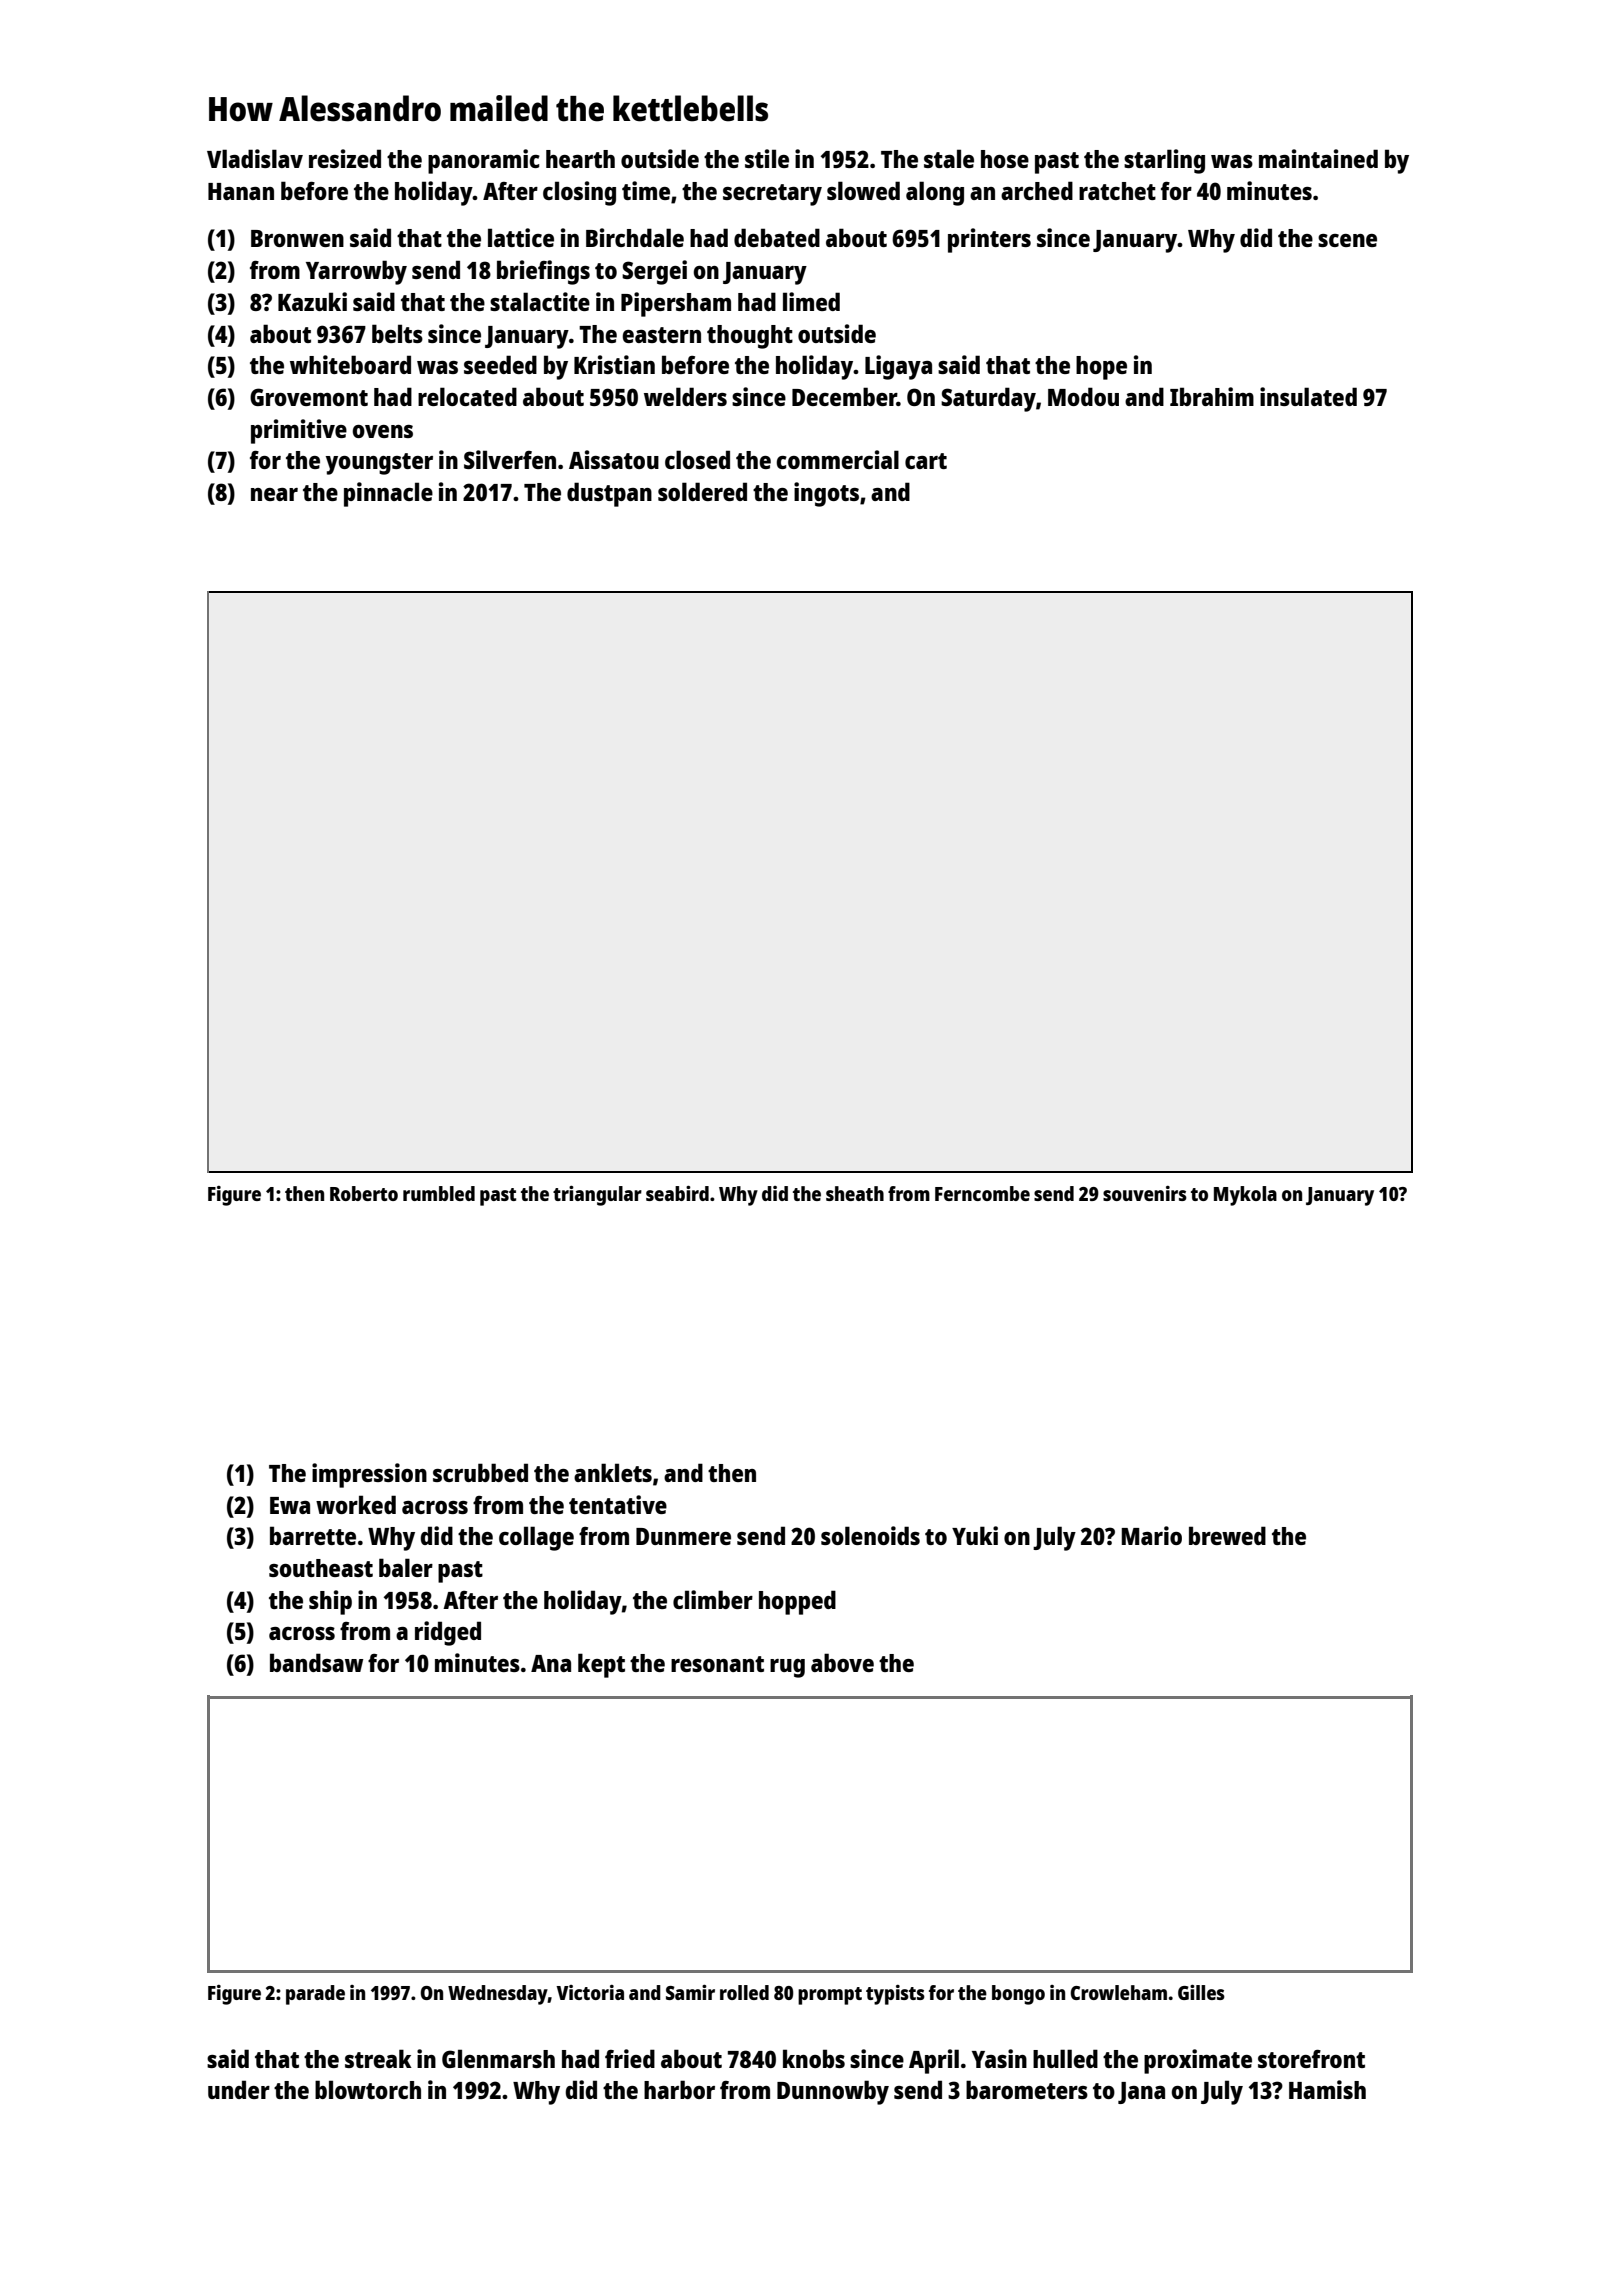 The height and width of the screenshot is (2292, 1620). Describe the element at coordinates (1141, 2093) in the screenshot. I see `Jana` at that location.
